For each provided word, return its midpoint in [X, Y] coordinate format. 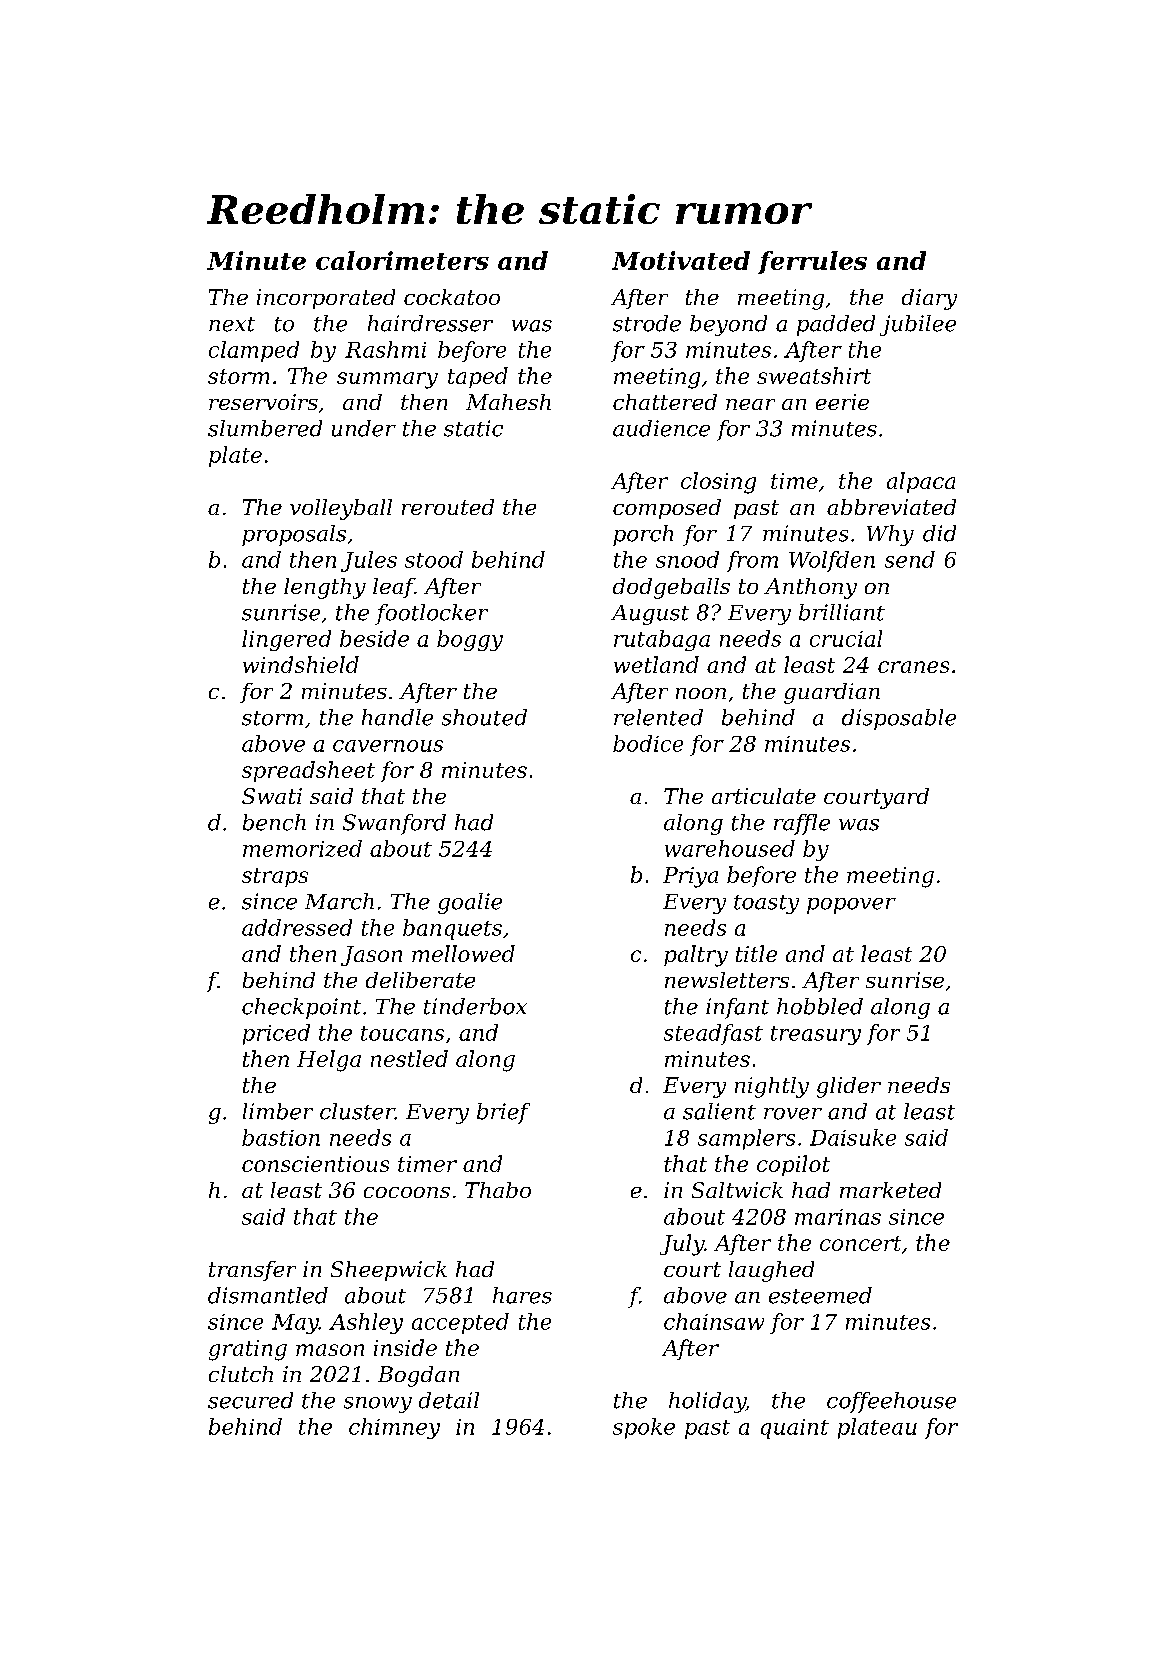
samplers [746, 1139]
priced [276, 1034]
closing [718, 483]
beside [374, 638]
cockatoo [452, 297]
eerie [842, 402]
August [650, 615]
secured [250, 1400]
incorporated [326, 299]
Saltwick [737, 1190]
